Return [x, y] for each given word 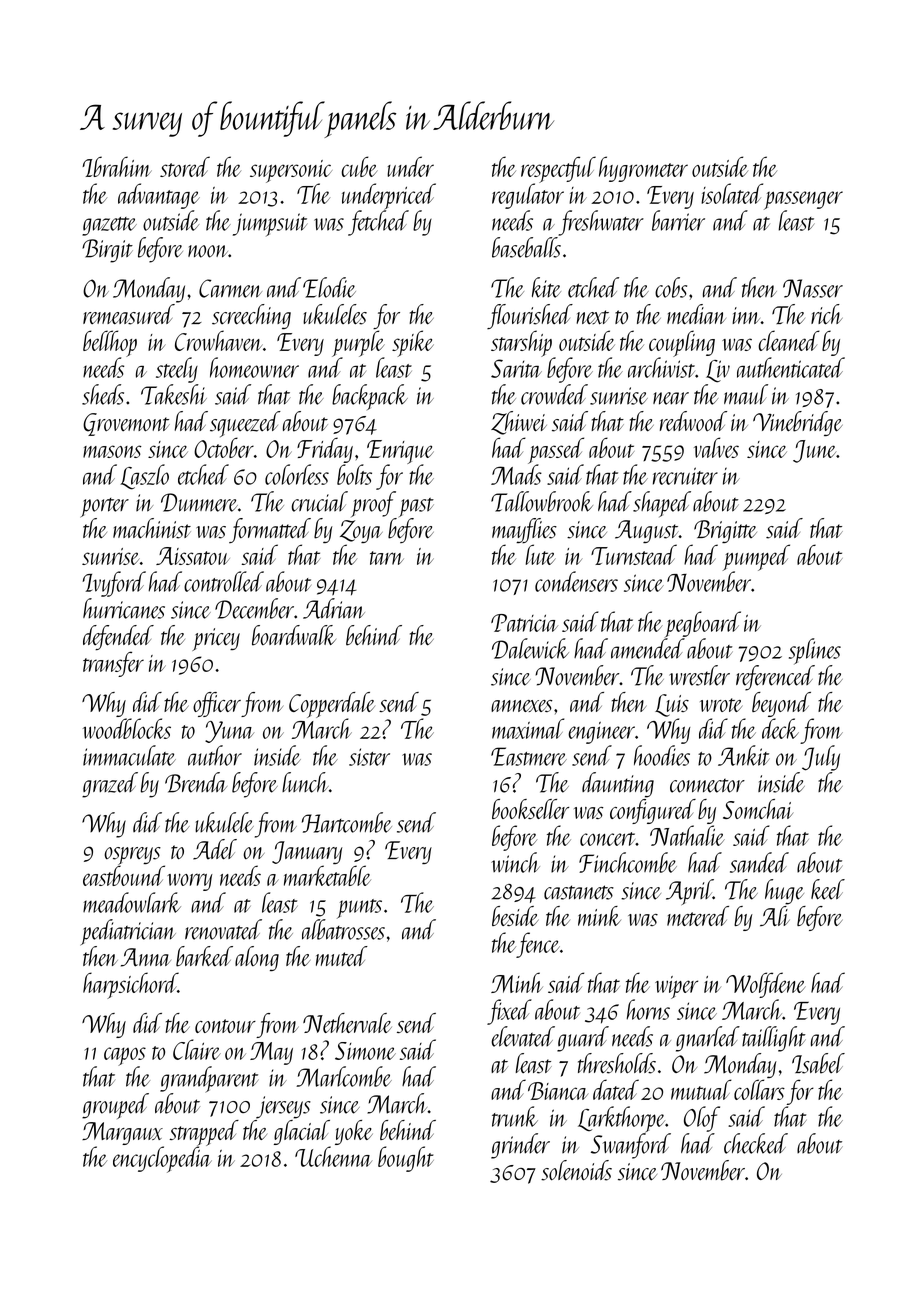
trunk [515, 1116]
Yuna [229, 732]
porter [104, 508]
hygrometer [643, 169]
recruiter [685, 476]
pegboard [702, 624]
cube [359, 166]
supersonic [291, 171]
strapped [204, 1133]
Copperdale [332, 705]
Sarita [516, 368]
